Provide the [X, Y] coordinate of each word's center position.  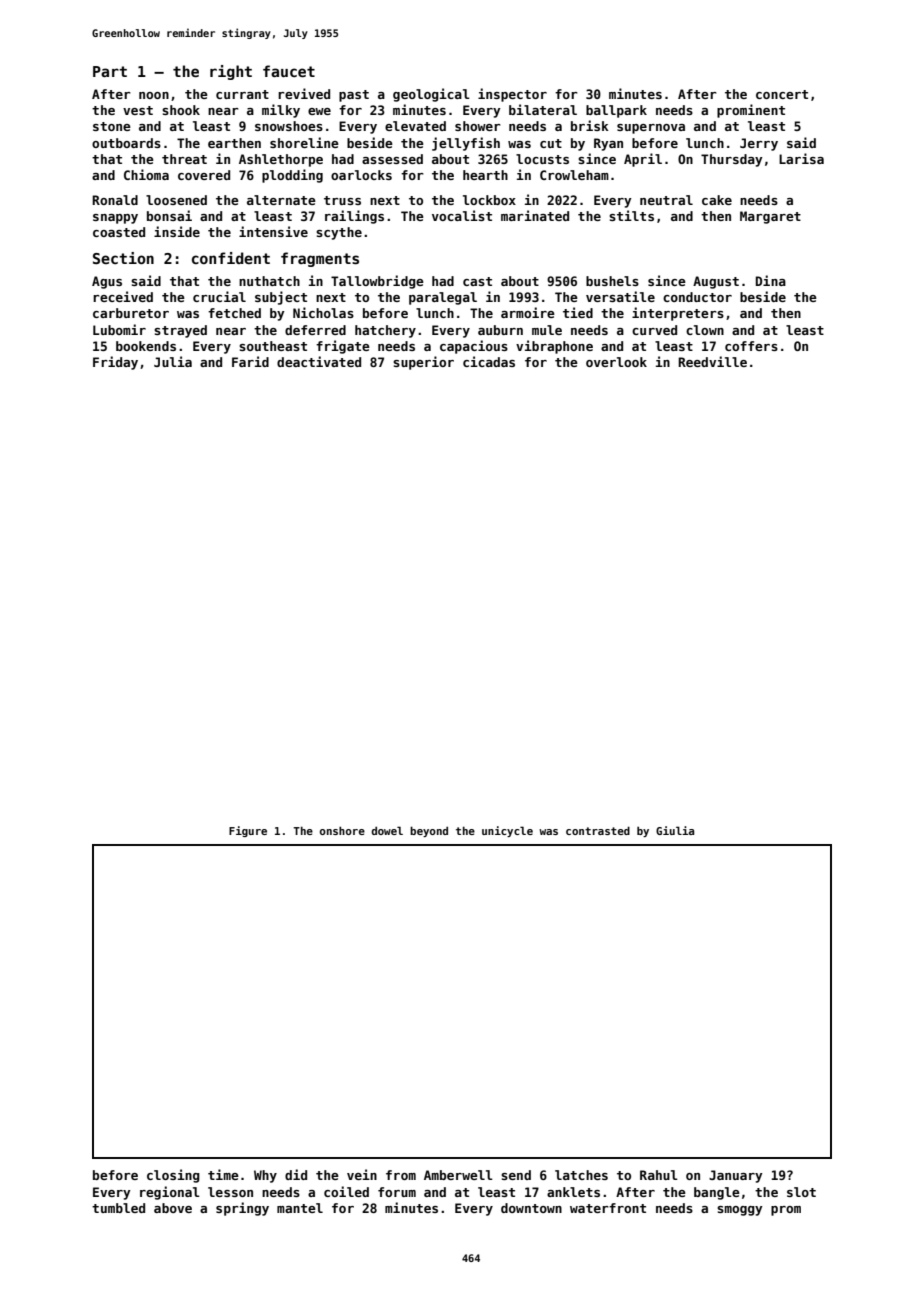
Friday [115, 363]
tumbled [118, 1208]
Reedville [712, 361]
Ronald [115, 200]
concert [782, 94]
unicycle [507, 831]
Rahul [659, 1175]
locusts [542, 159]
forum [397, 1192]
